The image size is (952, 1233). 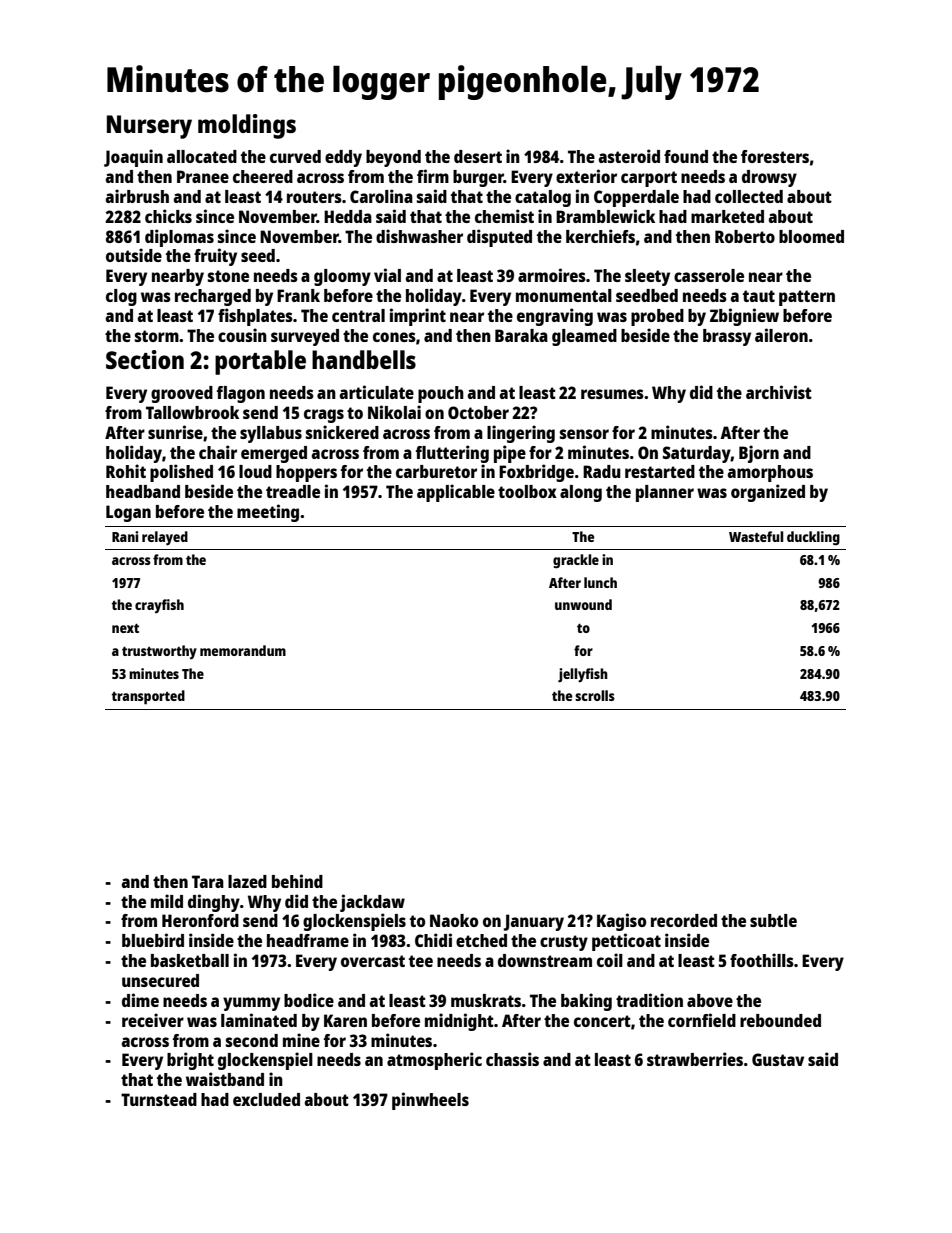 What do you see at coordinates (534, 922) in the document?
I see `January` at bounding box center [534, 922].
